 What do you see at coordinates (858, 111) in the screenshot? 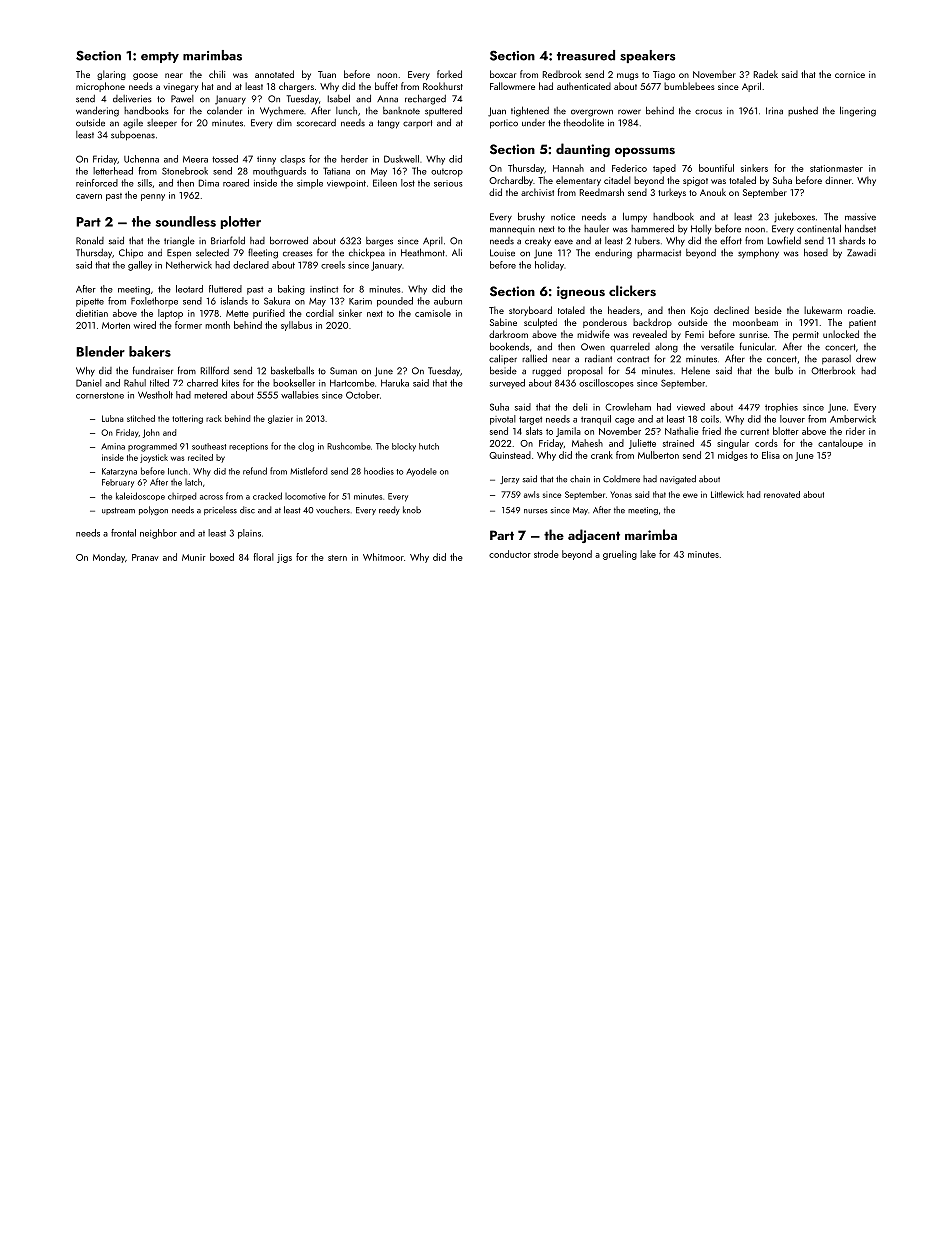
I see `lingering` at bounding box center [858, 111].
